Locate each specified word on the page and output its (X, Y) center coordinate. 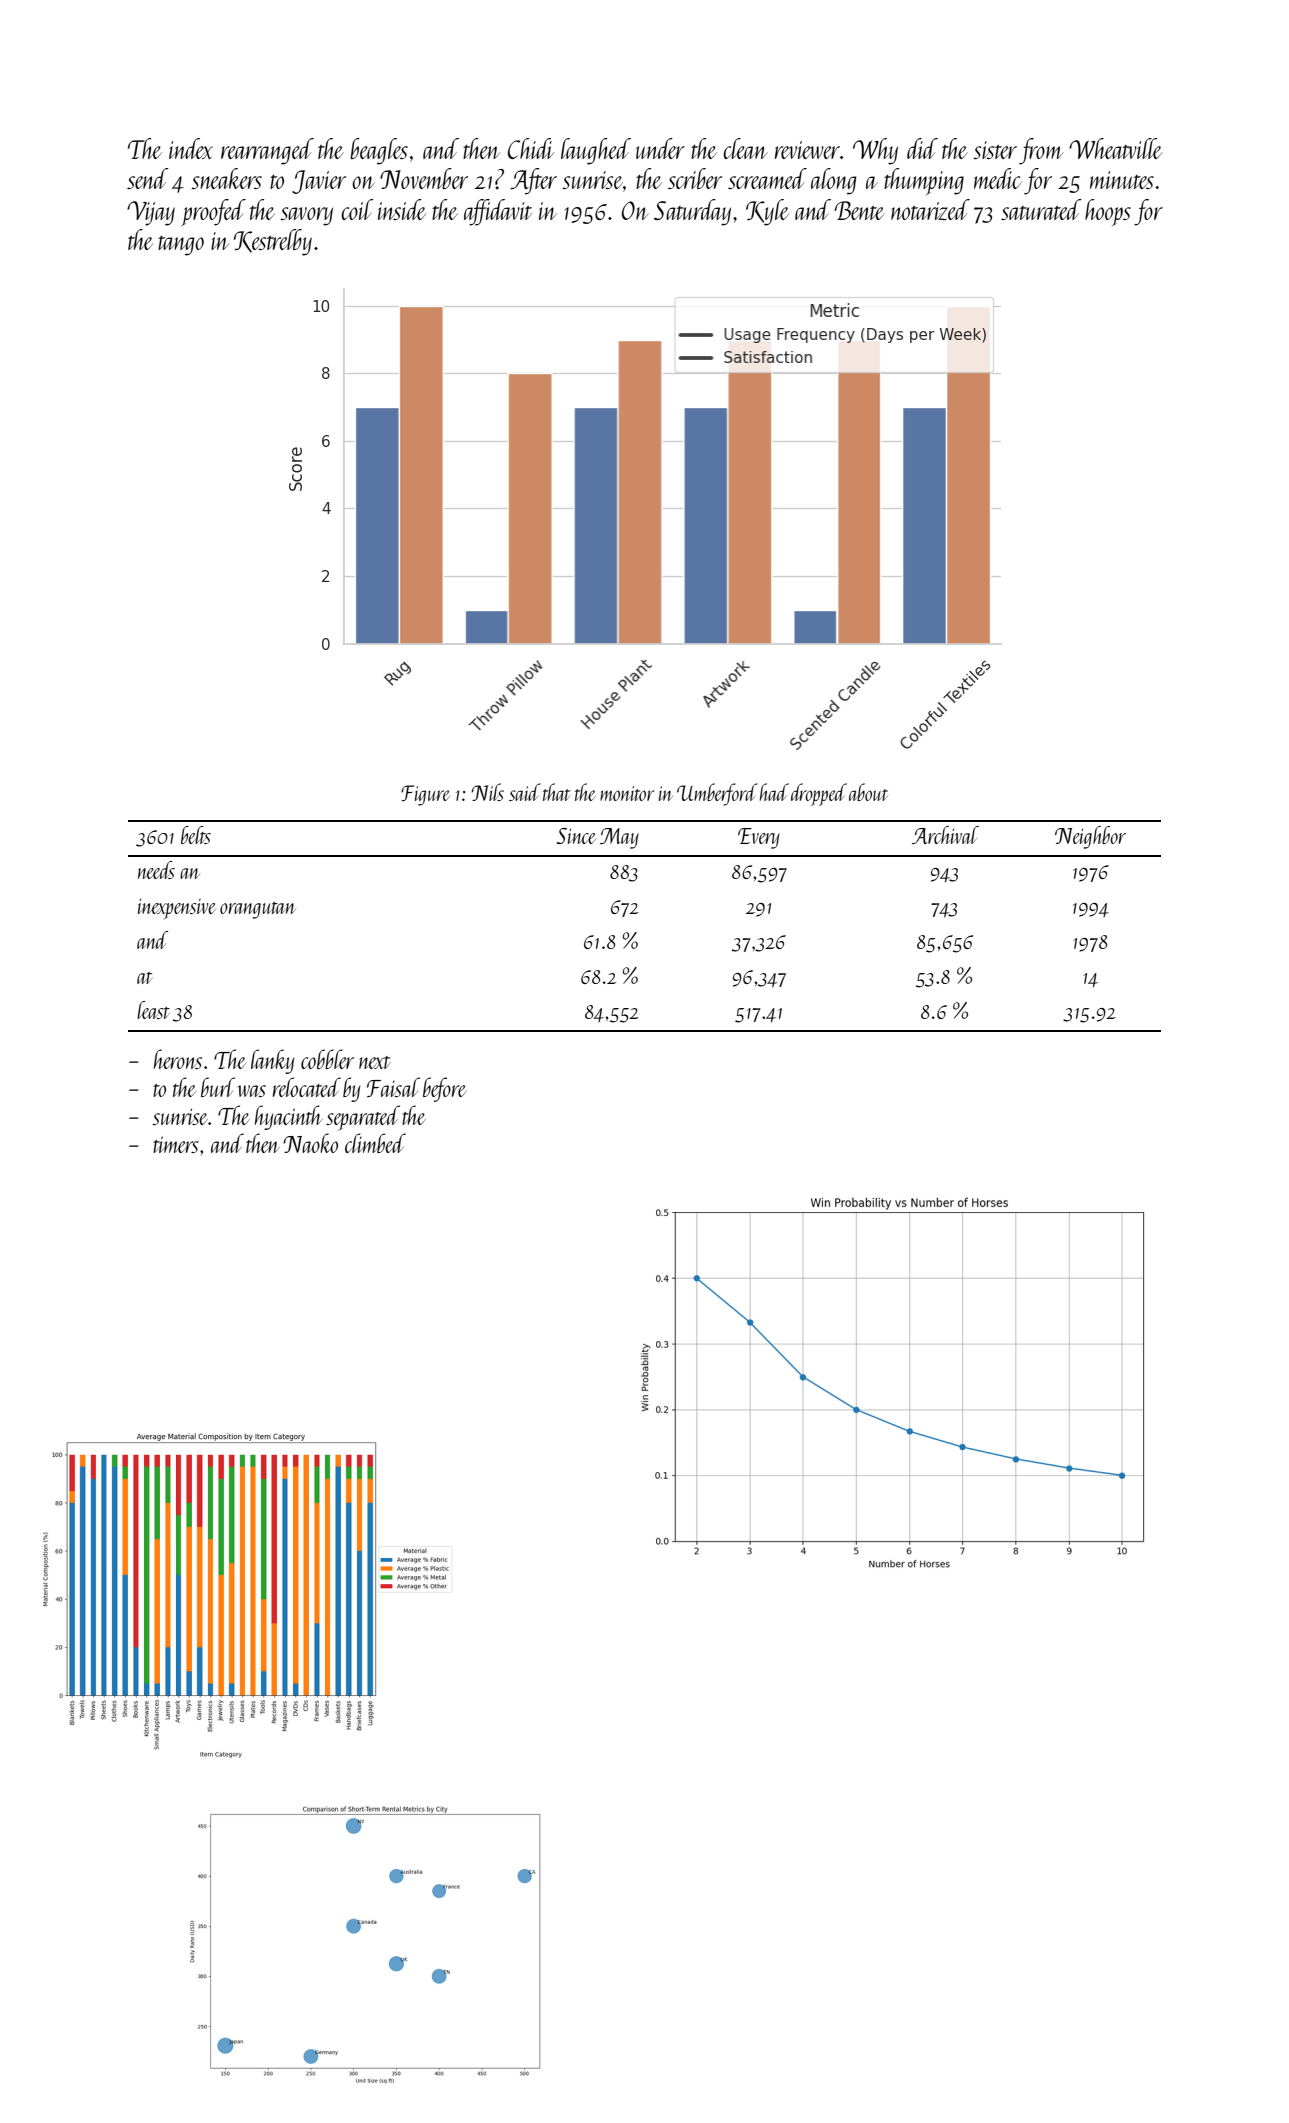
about (868, 792)
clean (745, 148)
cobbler (327, 1059)
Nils (487, 792)
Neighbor (1090, 837)
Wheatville (1115, 148)
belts (196, 835)
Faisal (393, 1087)
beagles (379, 151)
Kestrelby (273, 242)
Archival (945, 835)
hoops (1108, 212)
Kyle (767, 212)
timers (176, 1144)
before (444, 1089)
